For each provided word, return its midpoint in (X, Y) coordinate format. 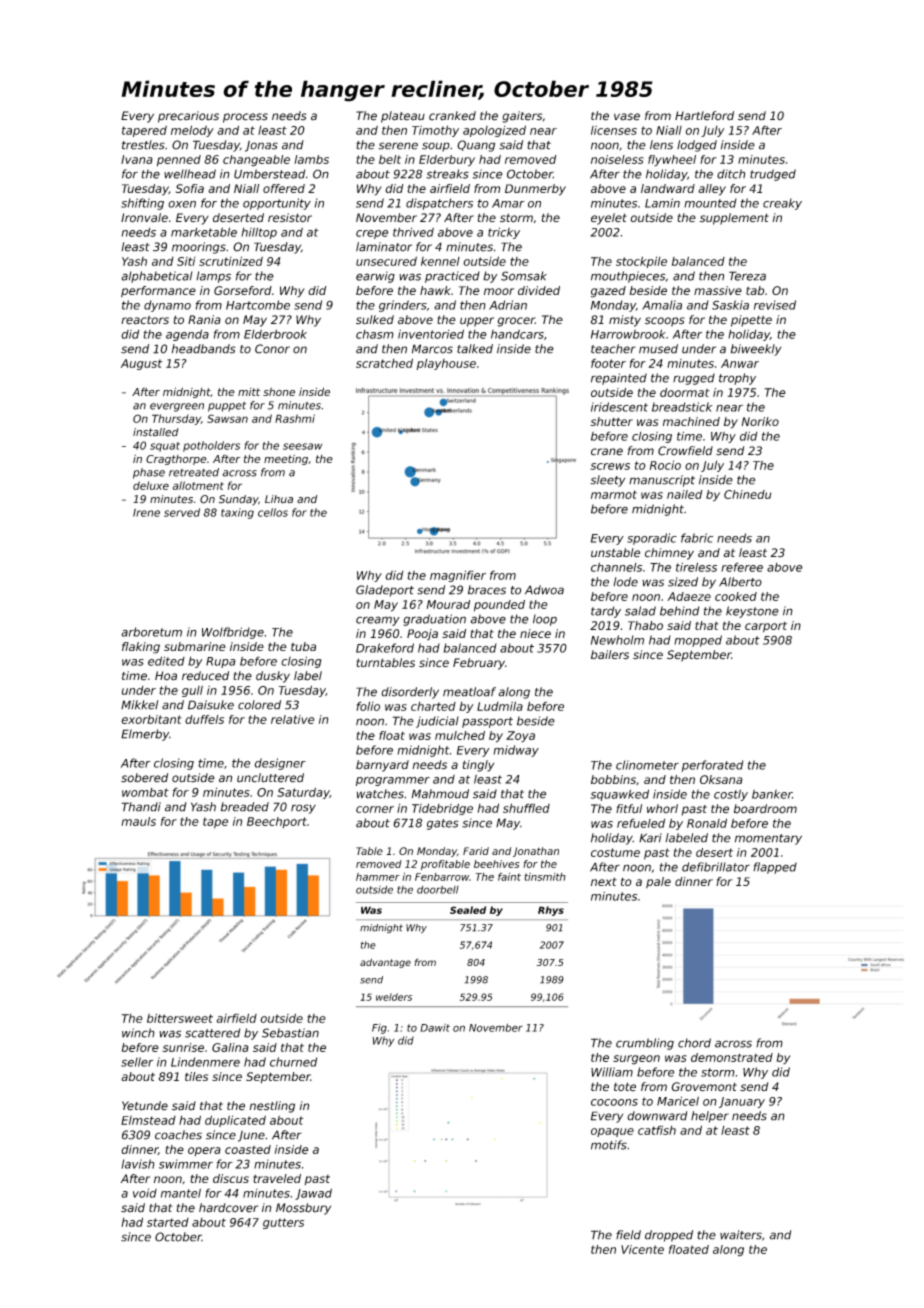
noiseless (617, 159)
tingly (478, 766)
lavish (138, 1164)
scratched (384, 363)
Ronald (707, 823)
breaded (245, 807)
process (245, 118)
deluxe (151, 485)
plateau (403, 117)
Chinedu (747, 494)
